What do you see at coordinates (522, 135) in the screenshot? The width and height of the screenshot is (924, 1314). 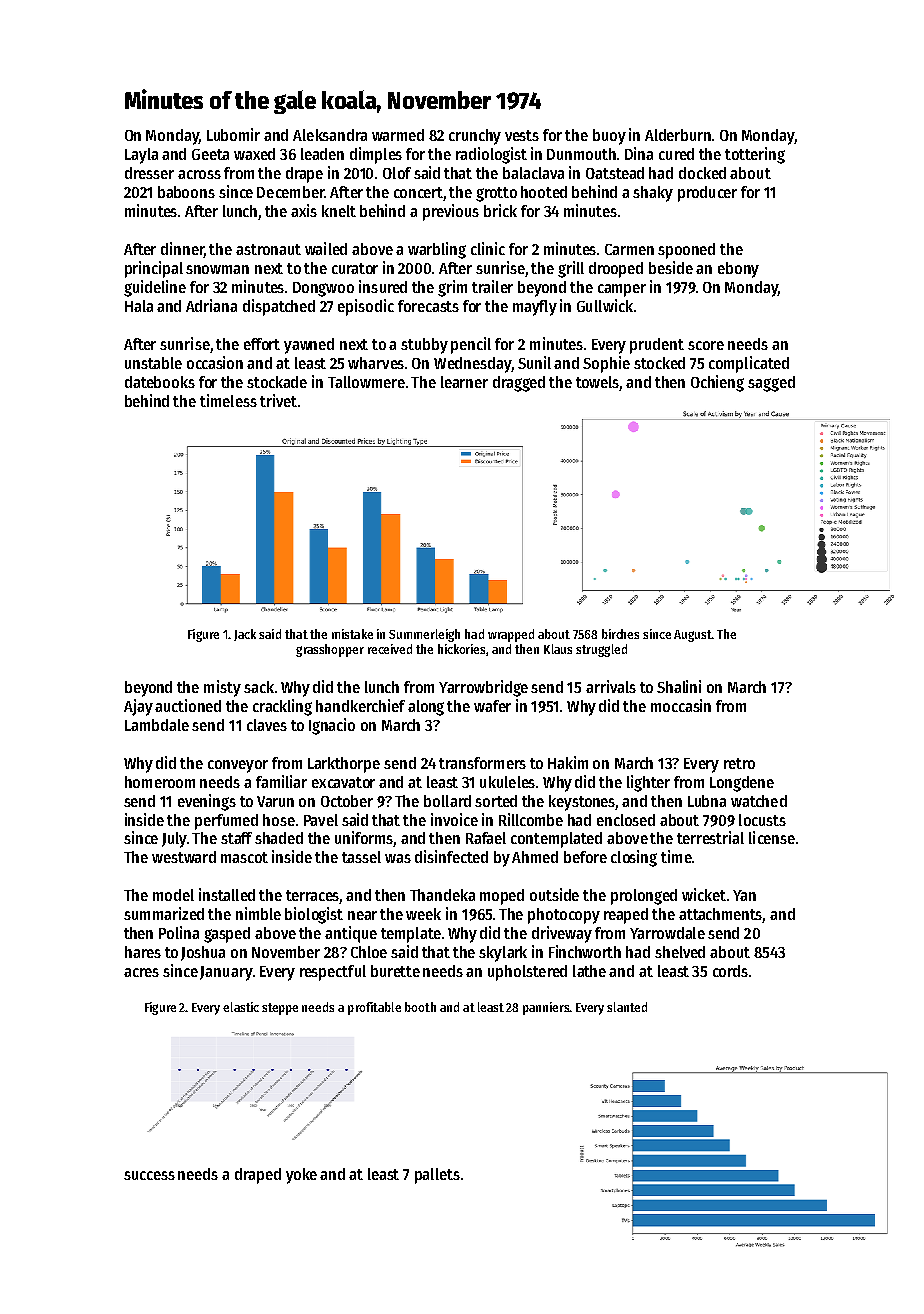 I see `vests` at bounding box center [522, 135].
